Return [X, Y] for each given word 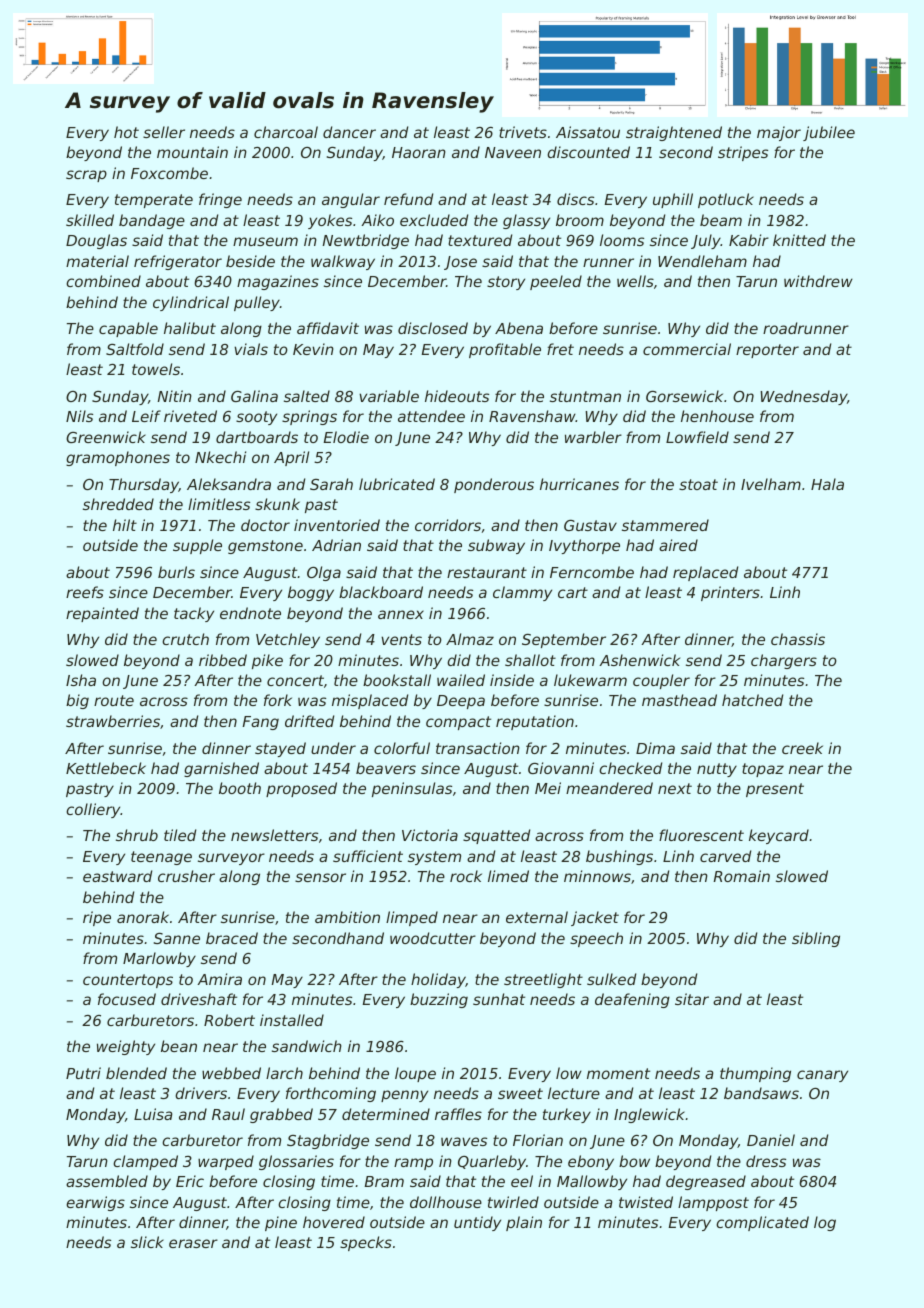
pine [281, 1223]
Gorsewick [684, 396]
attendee [431, 416]
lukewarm [590, 680]
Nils [79, 416]
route [114, 700]
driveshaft [199, 999]
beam [721, 220]
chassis [798, 639]
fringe [220, 200]
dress [766, 1161]
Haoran [419, 152]
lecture [574, 1093]
